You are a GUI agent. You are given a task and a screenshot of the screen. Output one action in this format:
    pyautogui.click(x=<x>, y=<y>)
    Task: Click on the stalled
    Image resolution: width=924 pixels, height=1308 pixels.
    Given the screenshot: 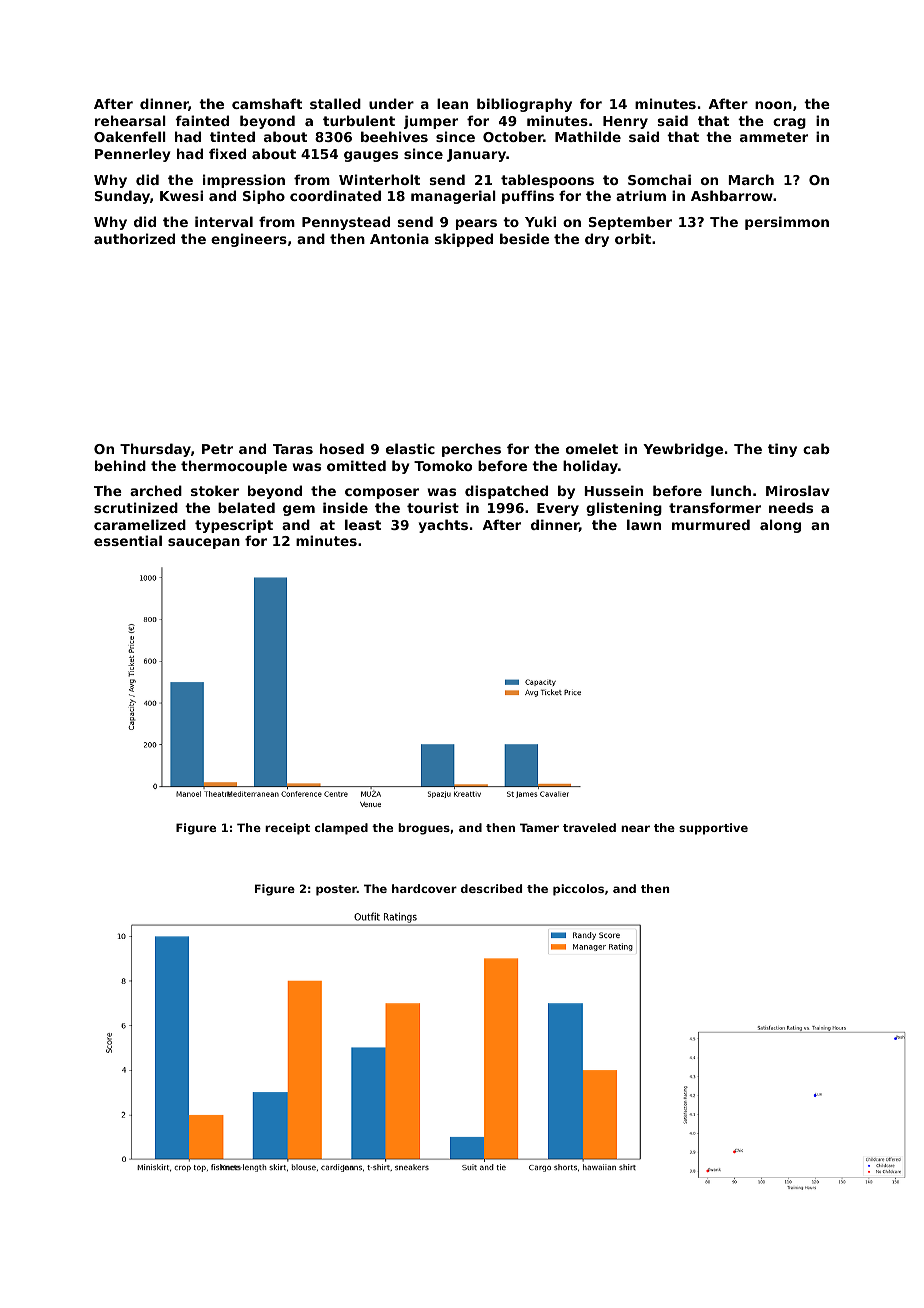 What is the action you would take?
    pyautogui.click(x=335, y=103)
